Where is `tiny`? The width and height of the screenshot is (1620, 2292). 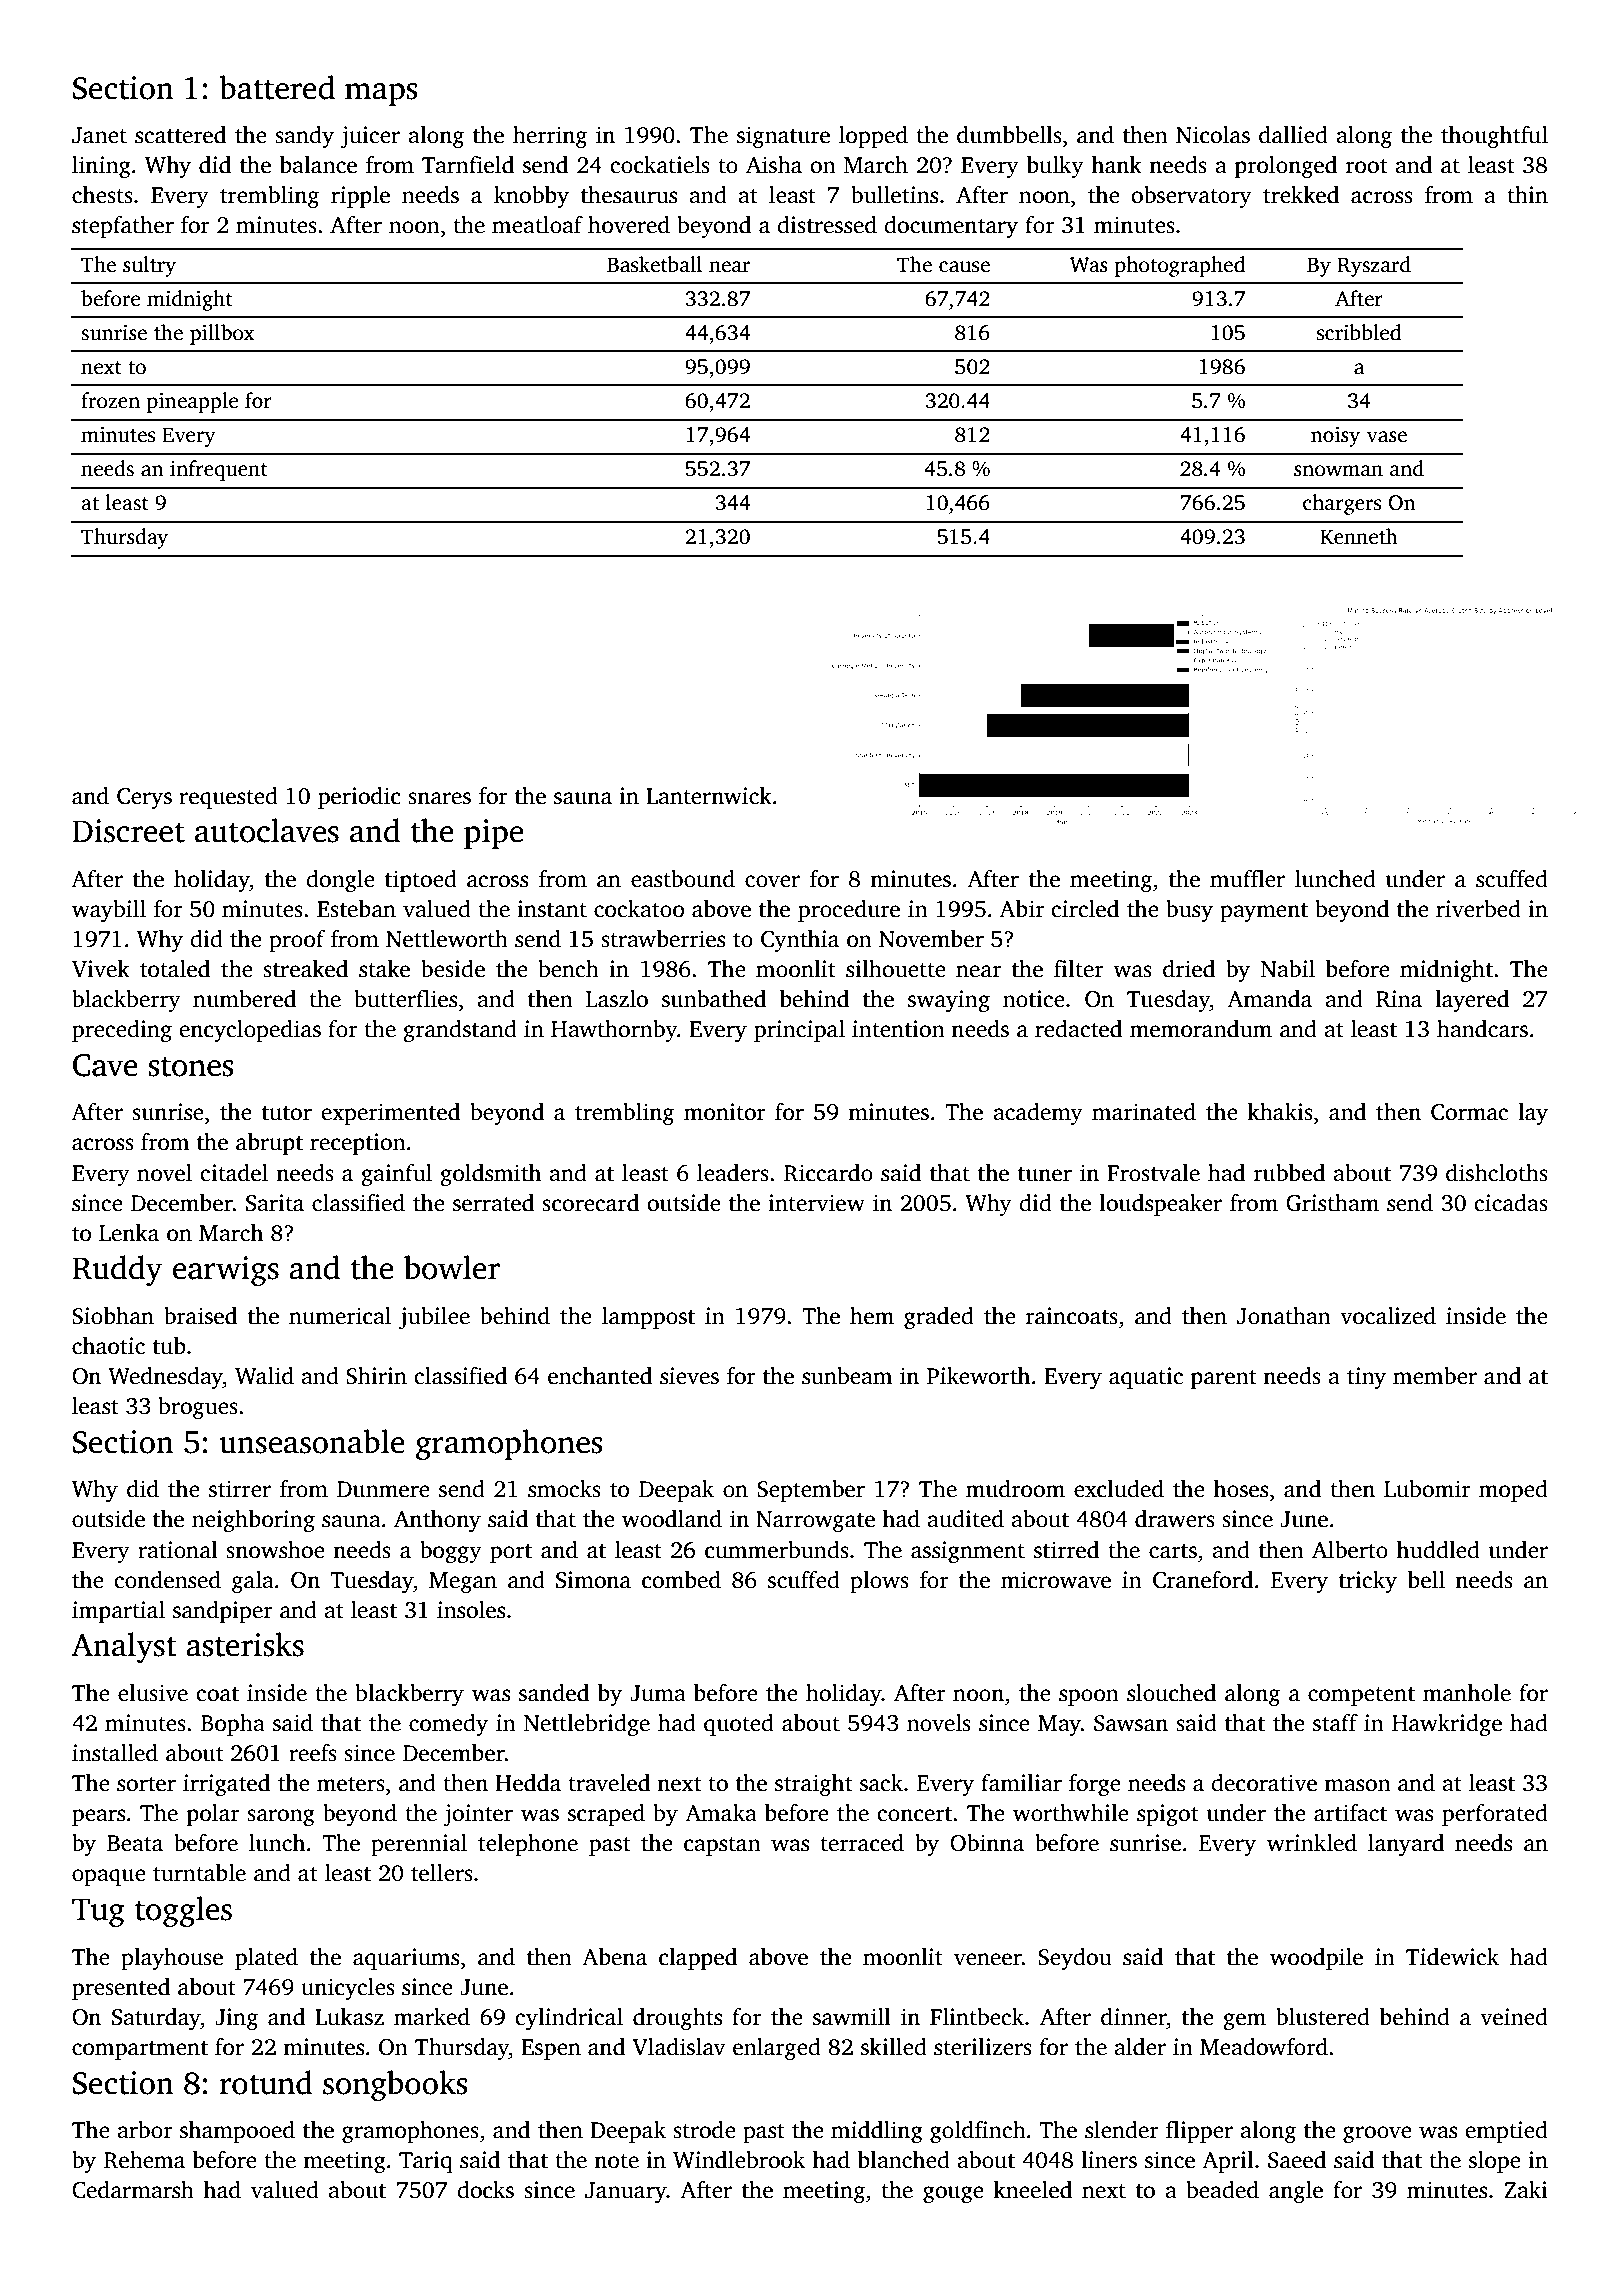
tiny is located at coordinates (1366, 1378).
